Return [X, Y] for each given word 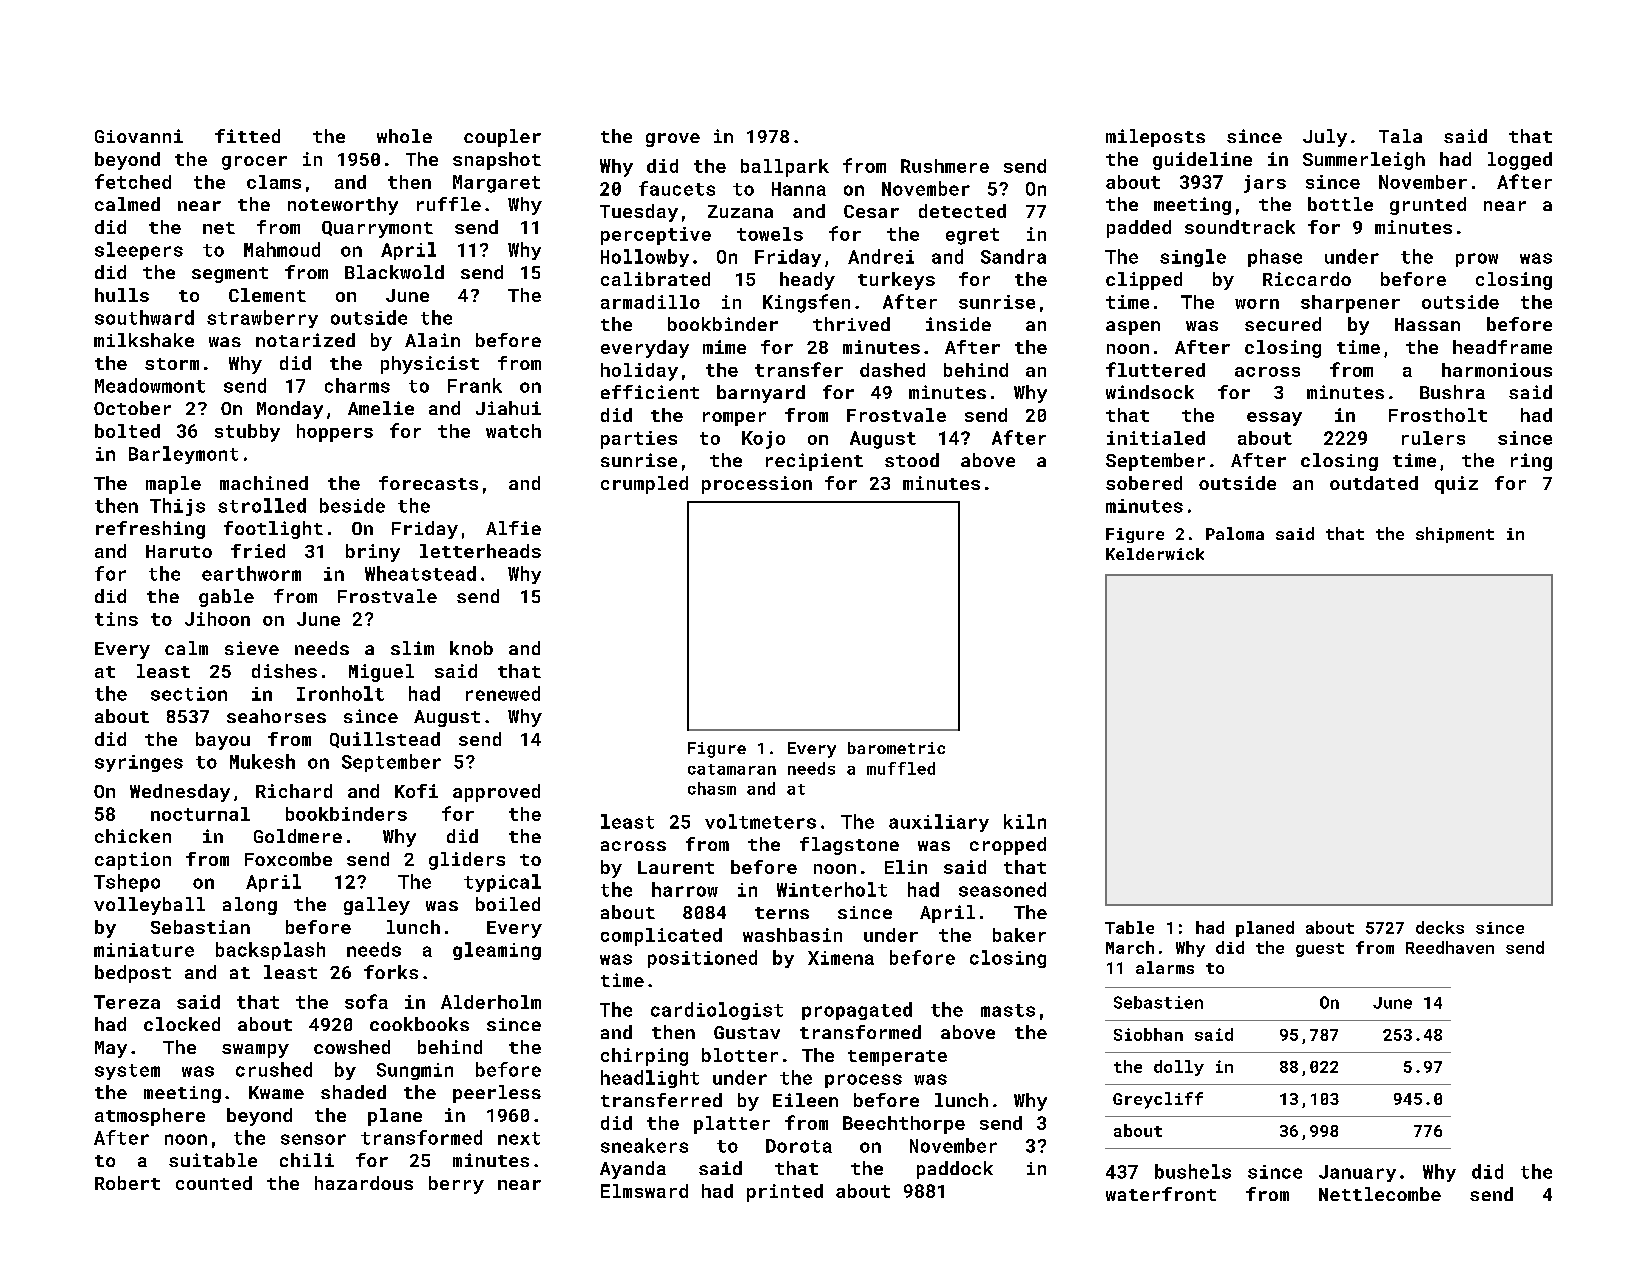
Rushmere [945, 166]
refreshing [150, 530]
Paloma [1235, 533]
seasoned [1002, 889]
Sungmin [415, 1071]
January [1357, 1173]
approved [496, 793]
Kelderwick [1155, 554]
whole [404, 136]
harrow [685, 889]
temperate [897, 1058]
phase [1275, 258]
